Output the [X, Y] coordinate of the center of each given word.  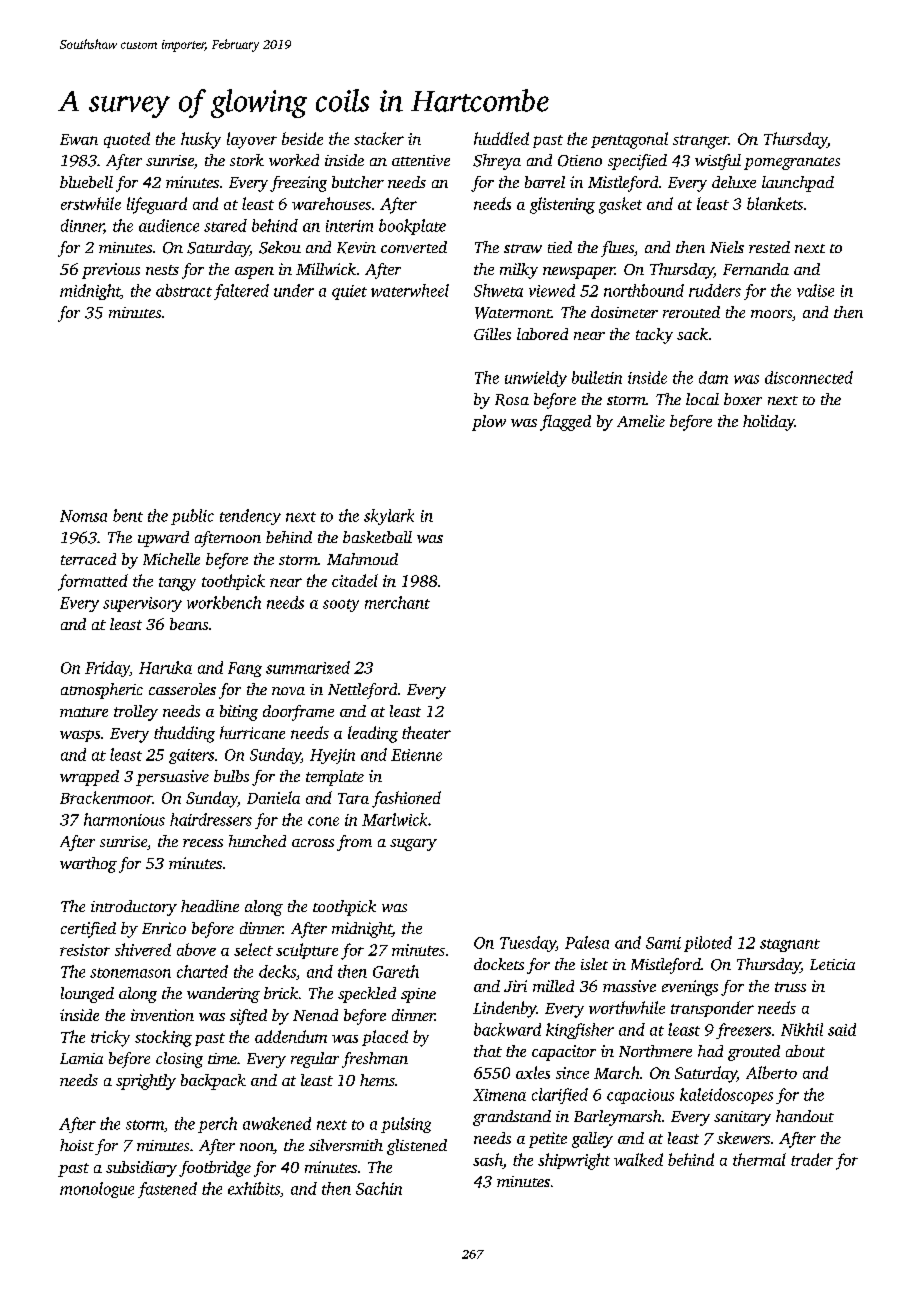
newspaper [579, 273]
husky [201, 140]
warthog [88, 865]
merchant [397, 602]
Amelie [641, 421]
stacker [379, 138]
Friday [107, 669]
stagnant [790, 945]
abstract [184, 290]
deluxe [734, 182]
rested [769, 247]
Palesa [587, 942]
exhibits [254, 1188]
